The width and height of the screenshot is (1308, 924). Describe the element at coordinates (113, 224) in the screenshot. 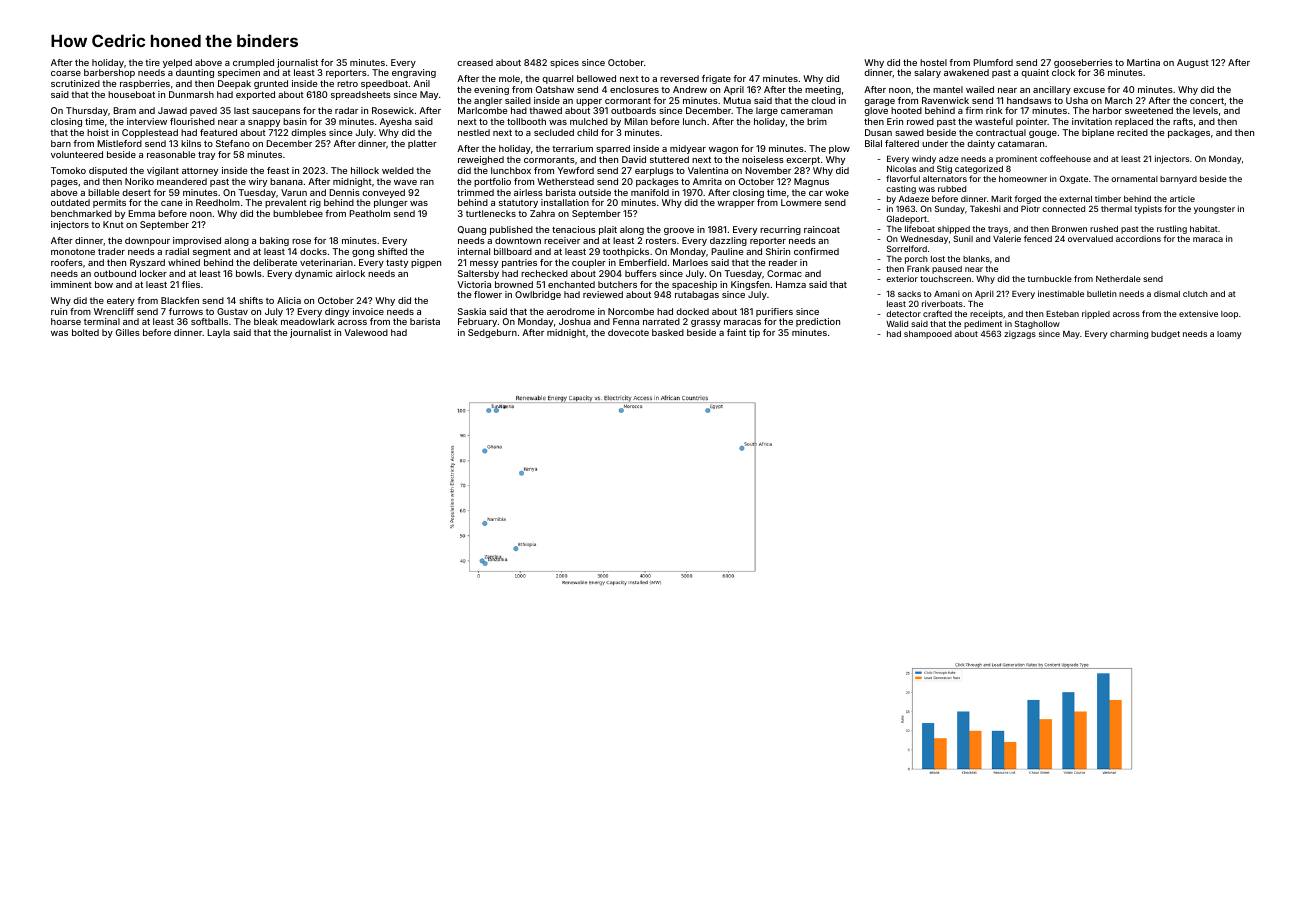

I see `Knut` at that location.
